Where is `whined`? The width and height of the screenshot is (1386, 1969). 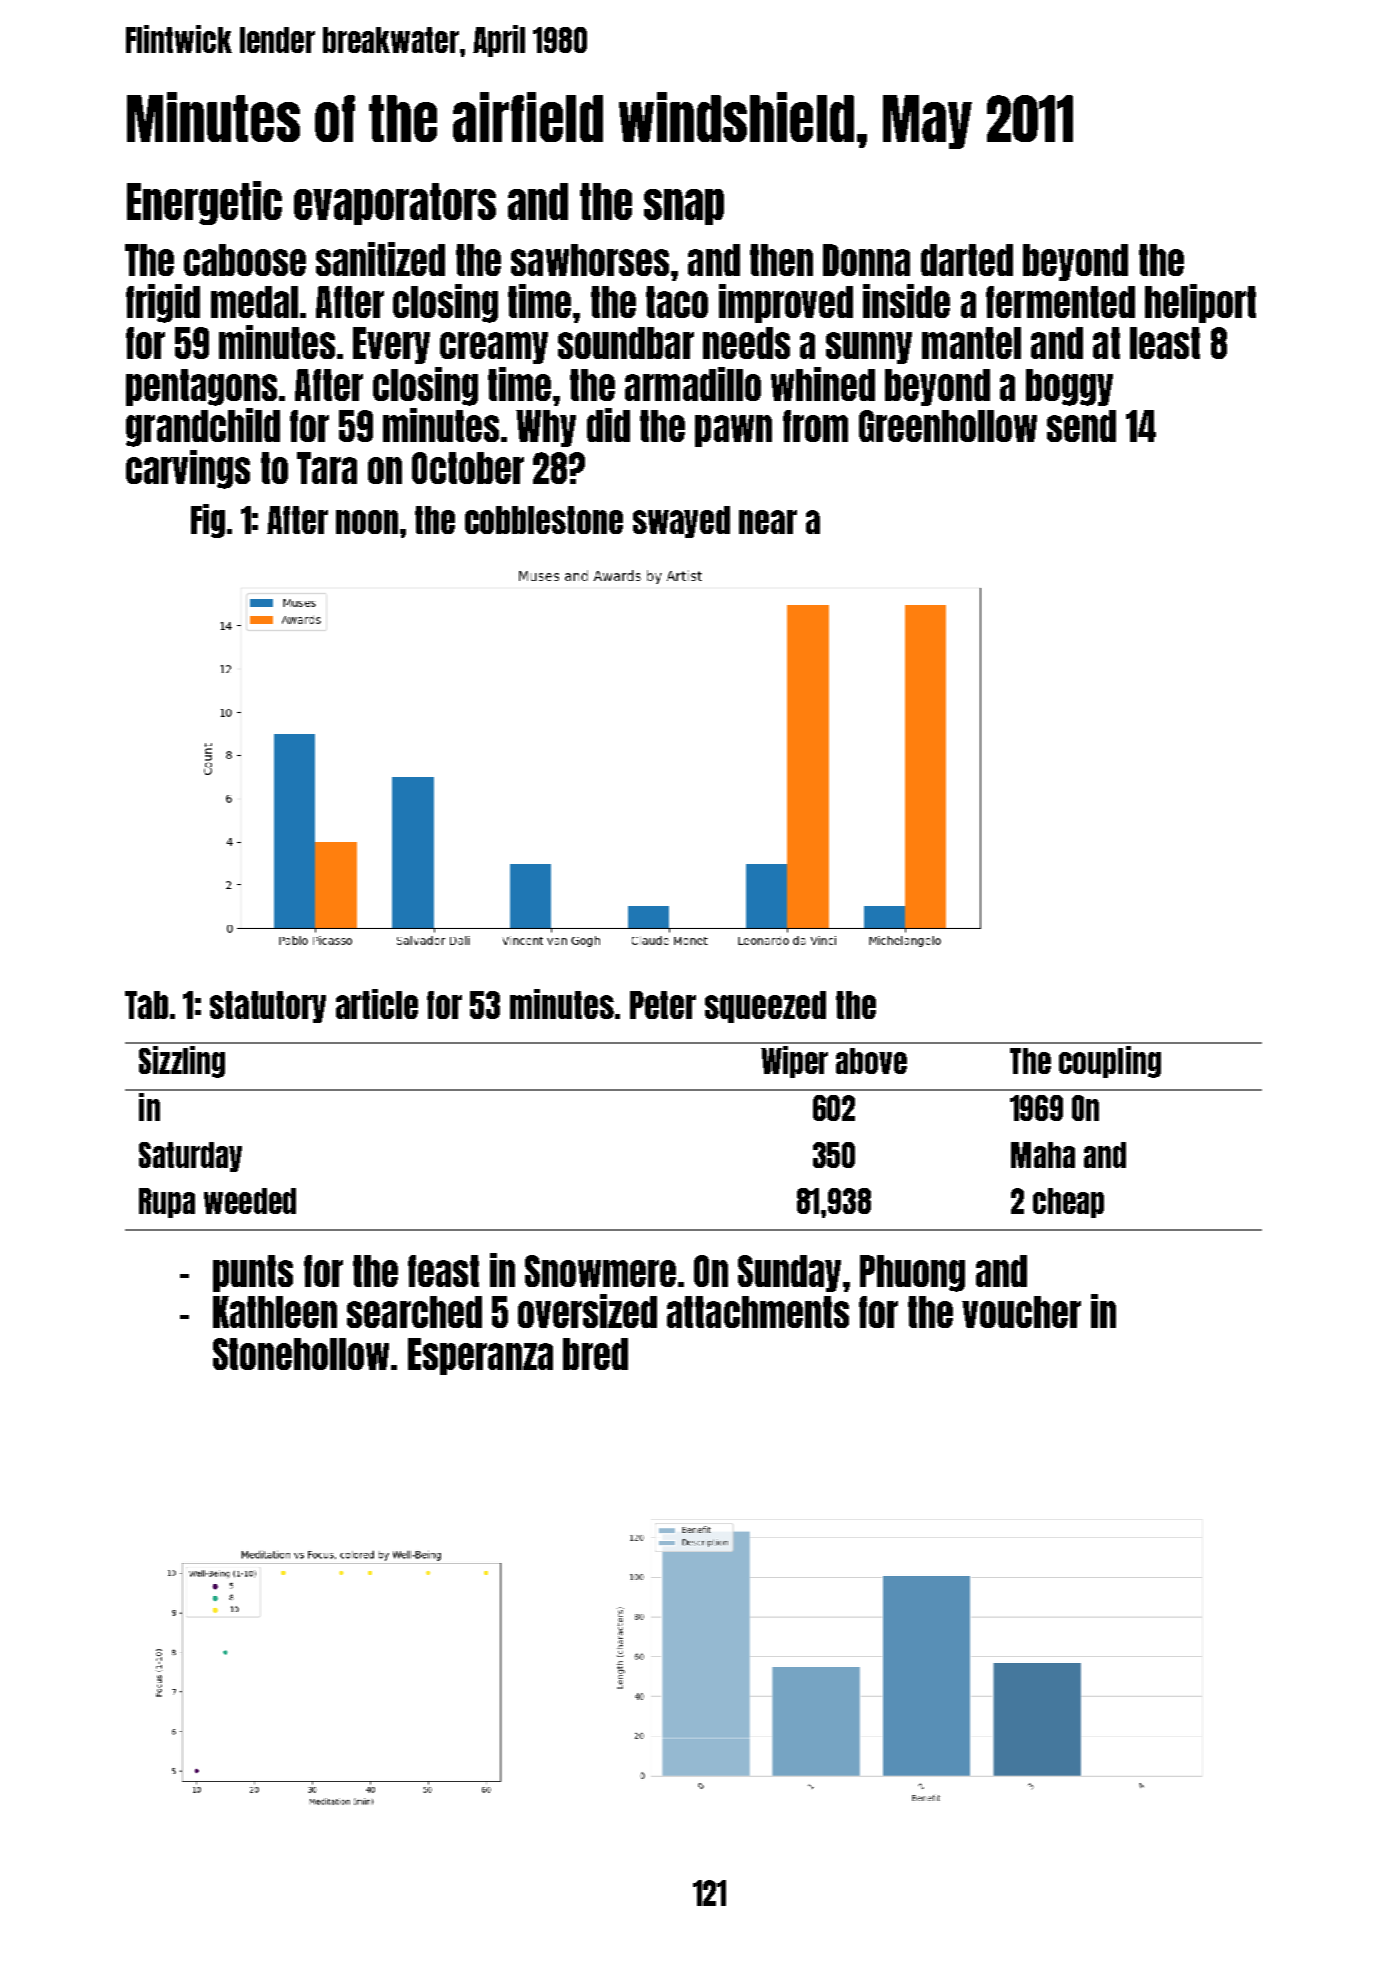 whined is located at coordinates (823, 384).
